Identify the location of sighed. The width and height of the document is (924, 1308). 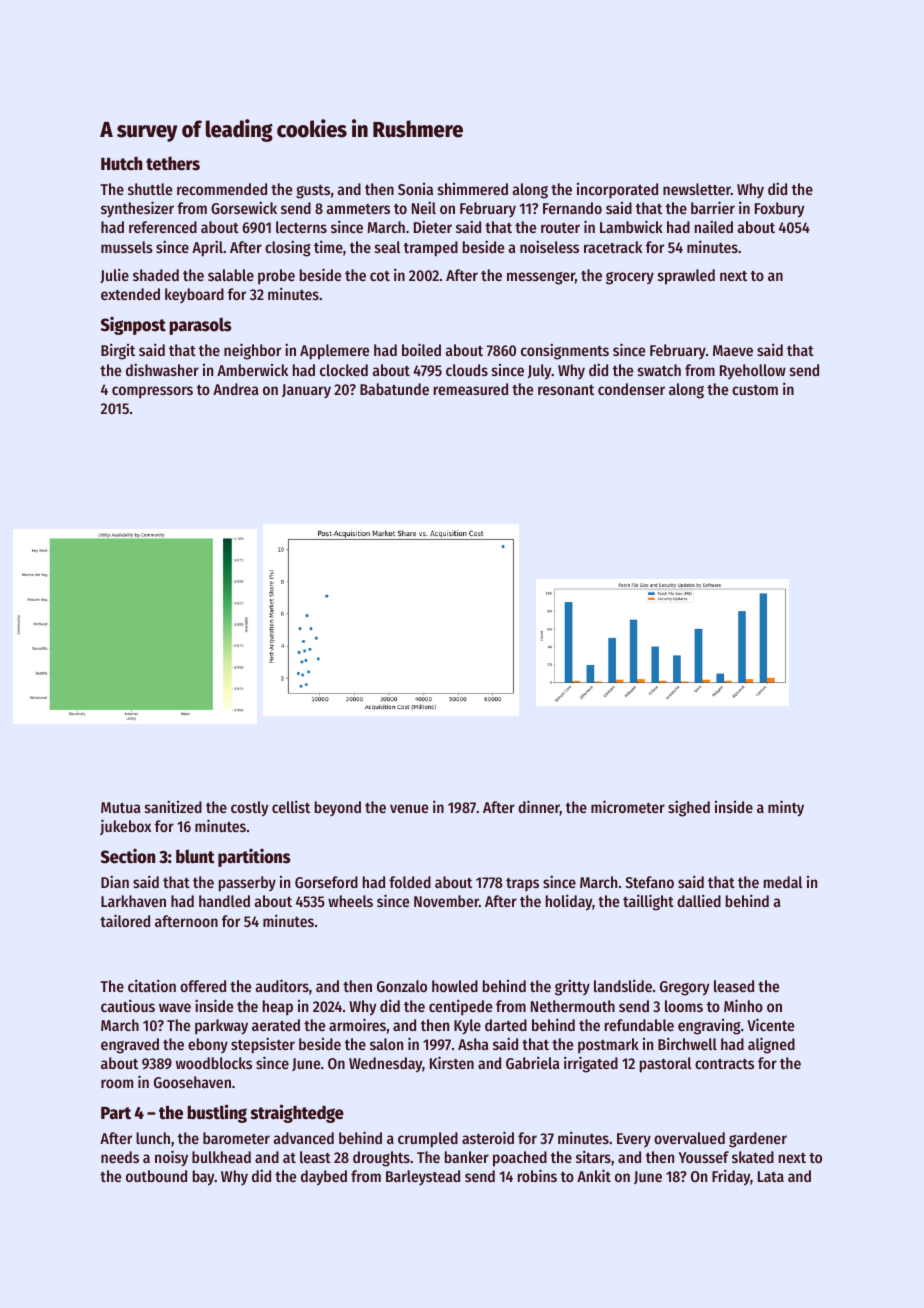
(689, 808).
